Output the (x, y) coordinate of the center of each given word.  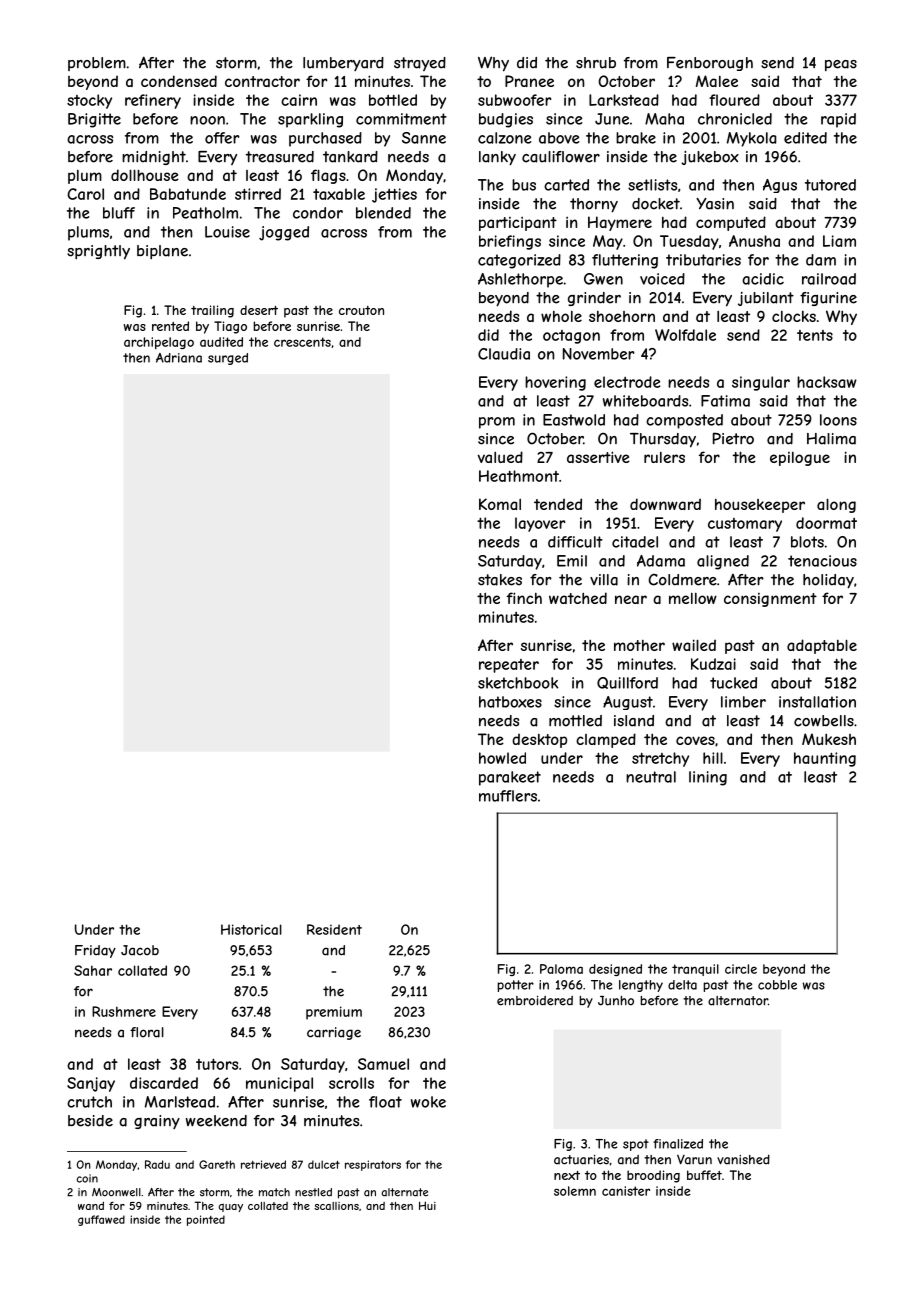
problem (97, 64)
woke (428, 1102)
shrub (596, 63)
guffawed (101, 1220)
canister (626, 1191)
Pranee (529, 81)
